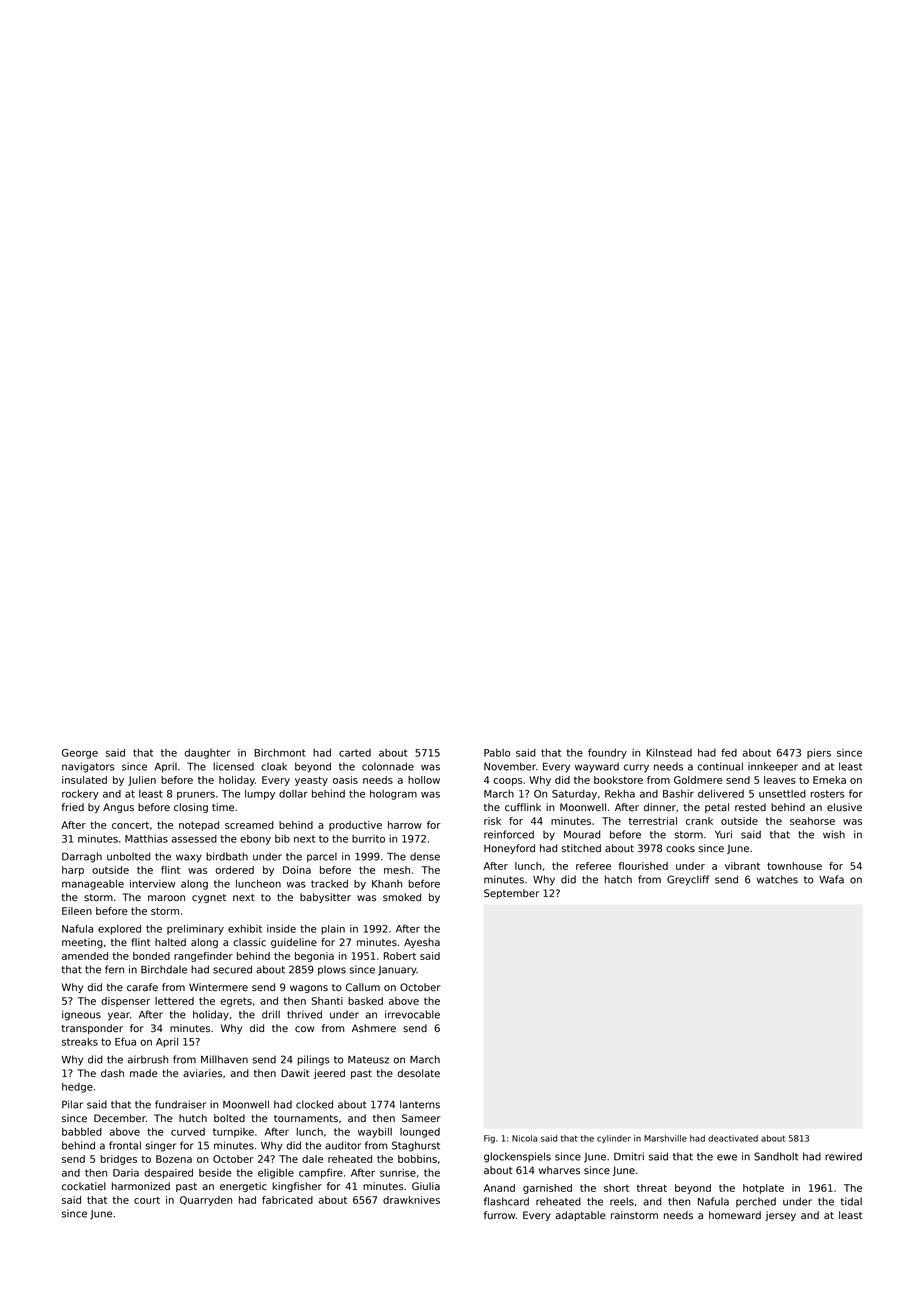  What do you see at coordinates (146, 839) in the screenshot?
I see `Matthias` at bounding box center [146, 839].
